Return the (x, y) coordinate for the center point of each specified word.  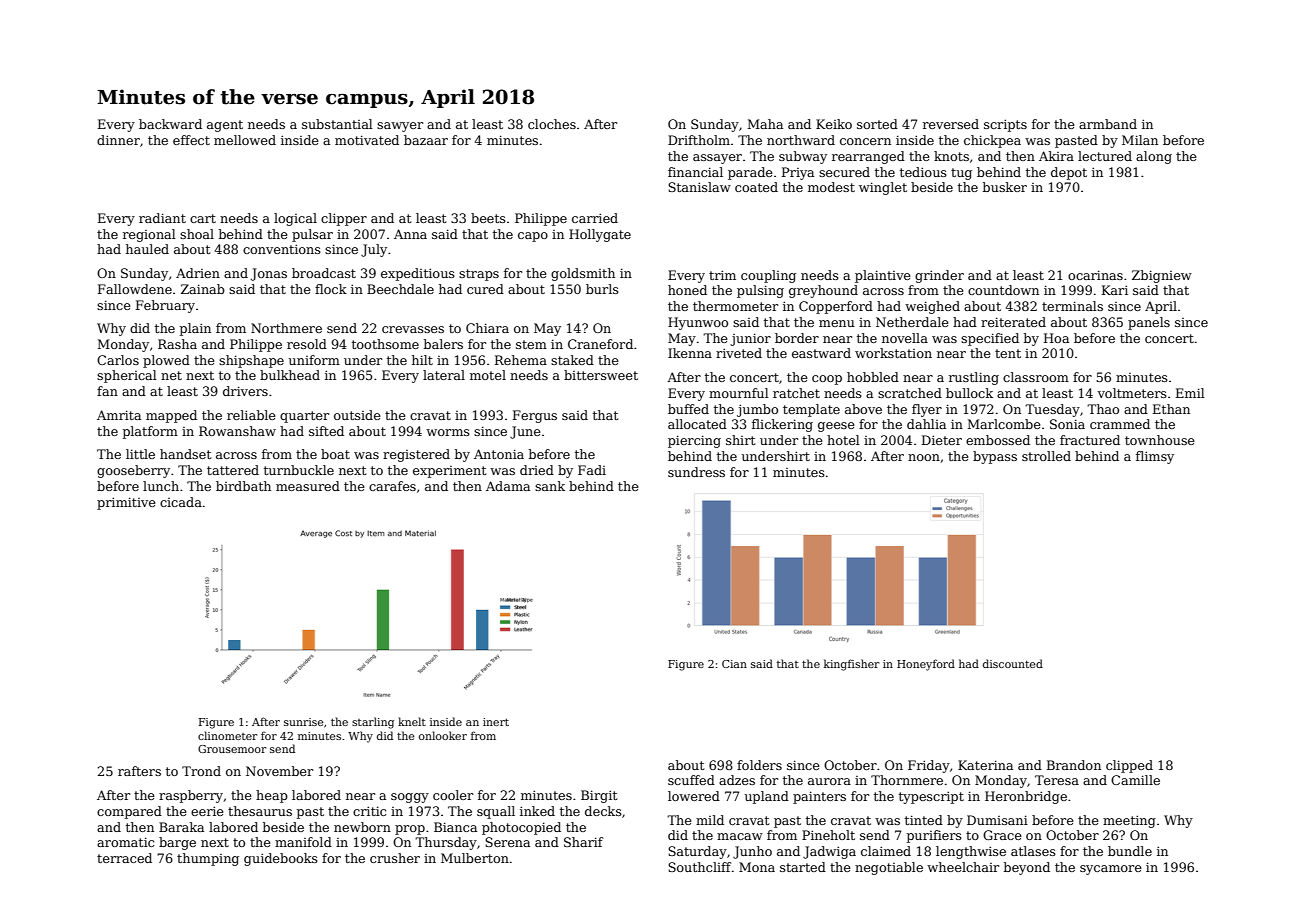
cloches (552, 124)
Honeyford (926, 665)
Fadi (592, 470)
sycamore (1111, 870)
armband (1108, 124)
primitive (126, 503)
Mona (757, 867)
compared (129, 812)
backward (170, 124)
